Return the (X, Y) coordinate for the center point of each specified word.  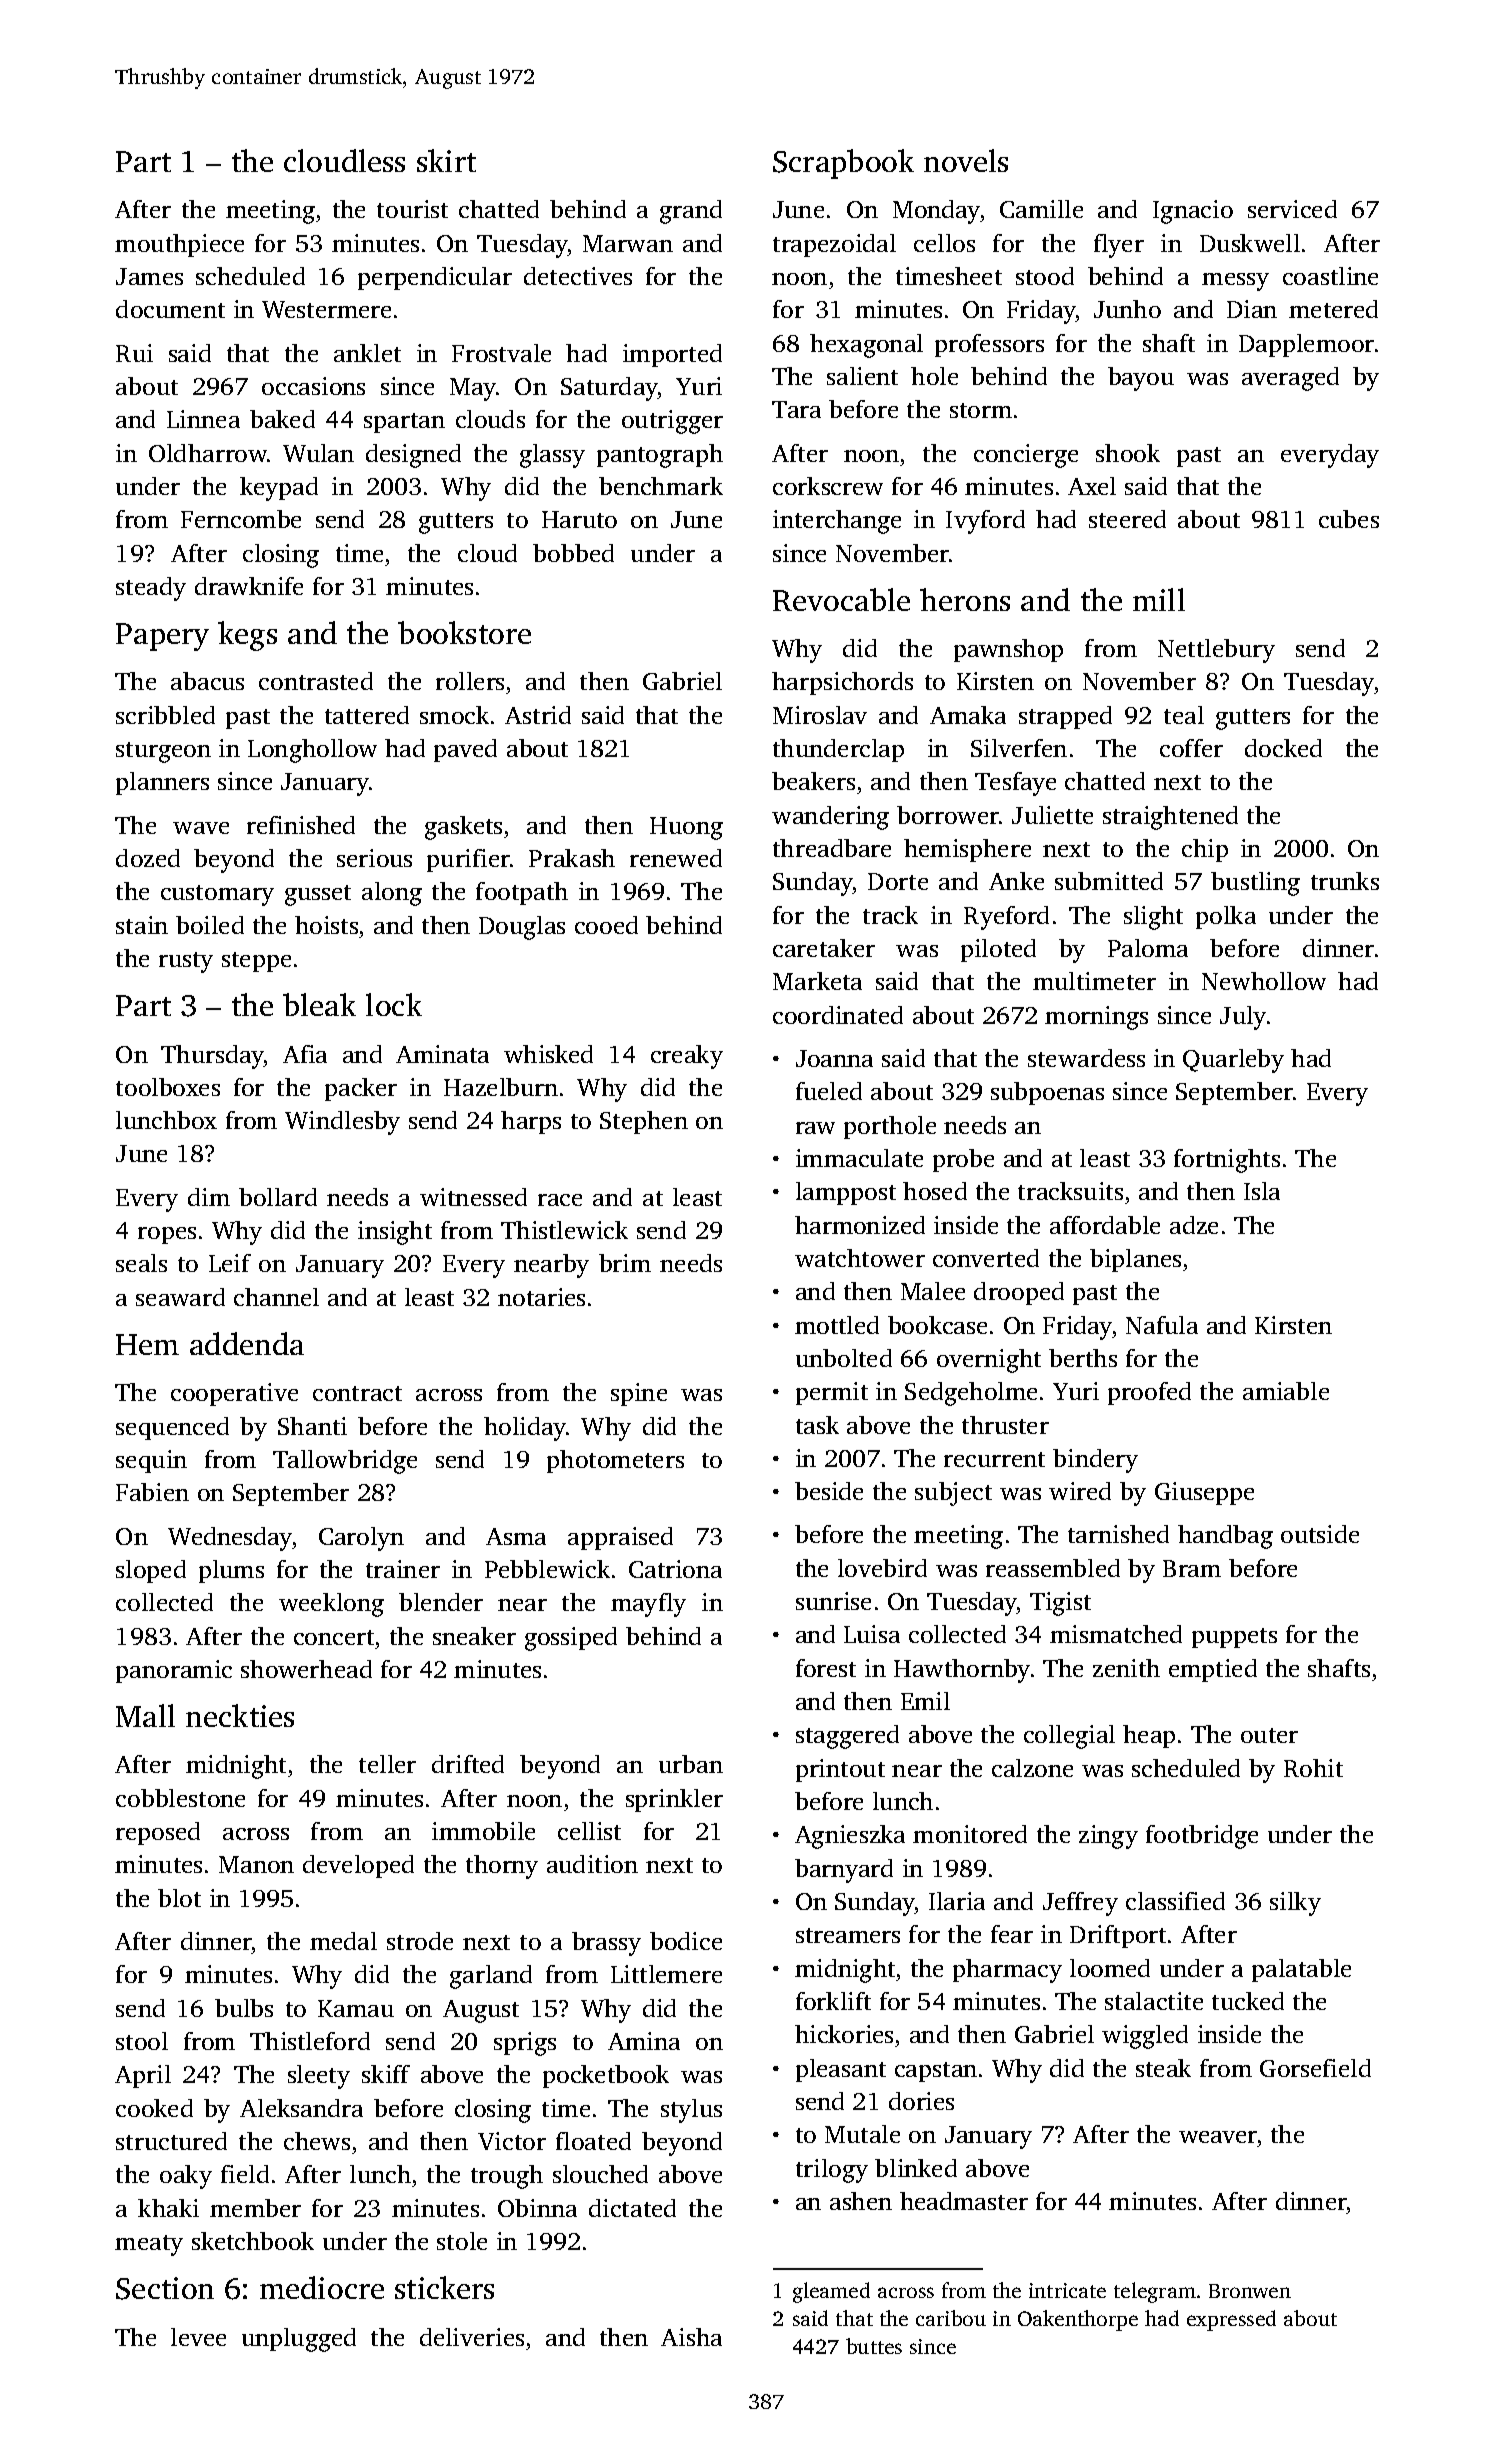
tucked (1248, 2001)
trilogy (832, 2171)
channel (276, 1297)
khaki (168, 2208)
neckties (240, 1715)
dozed (148, 858)
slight (1153, 918)
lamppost (846, 1193)
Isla (1262, 1191)
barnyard (844, 1871)
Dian (1252, 309)
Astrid (538, 715)
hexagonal (866, 346)
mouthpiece (179, 245)
